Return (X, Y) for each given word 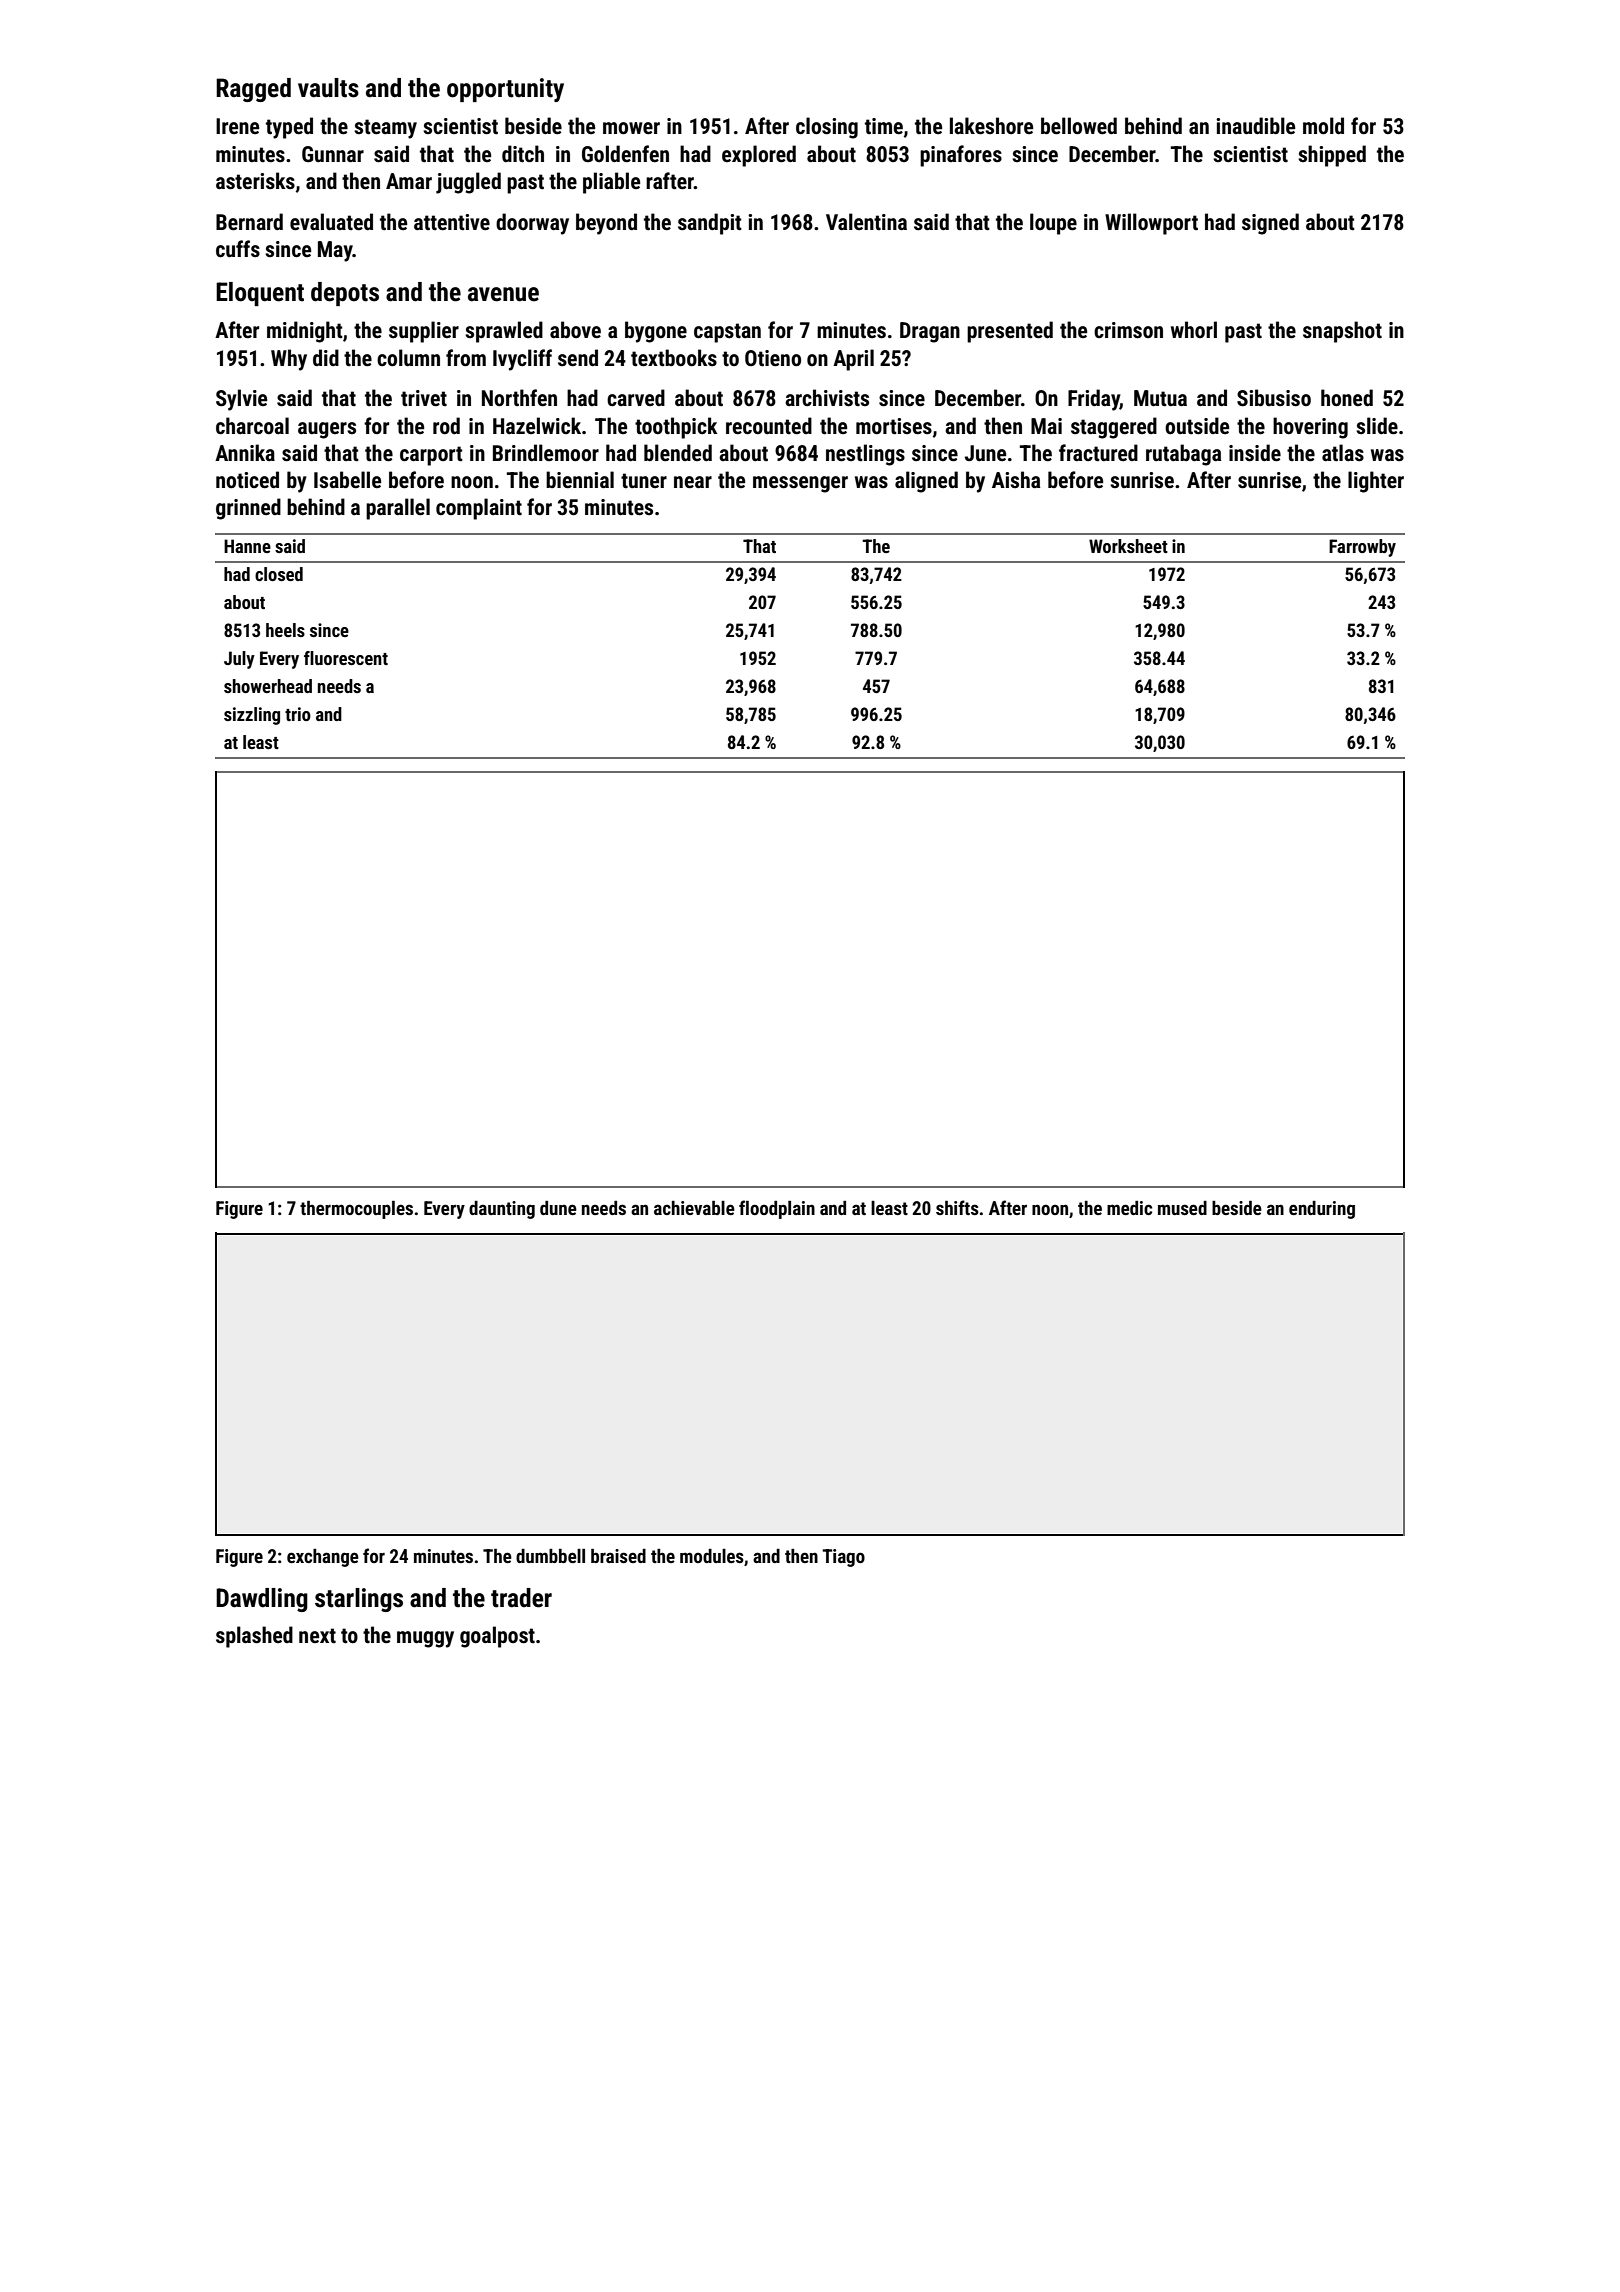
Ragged (253, 90)
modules (712, 1556)
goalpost (497, 1637)
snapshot (1342, 332)
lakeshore (991, 126)
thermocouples (356, 1210)
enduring (1322, 1210)
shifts (957, 1207)
